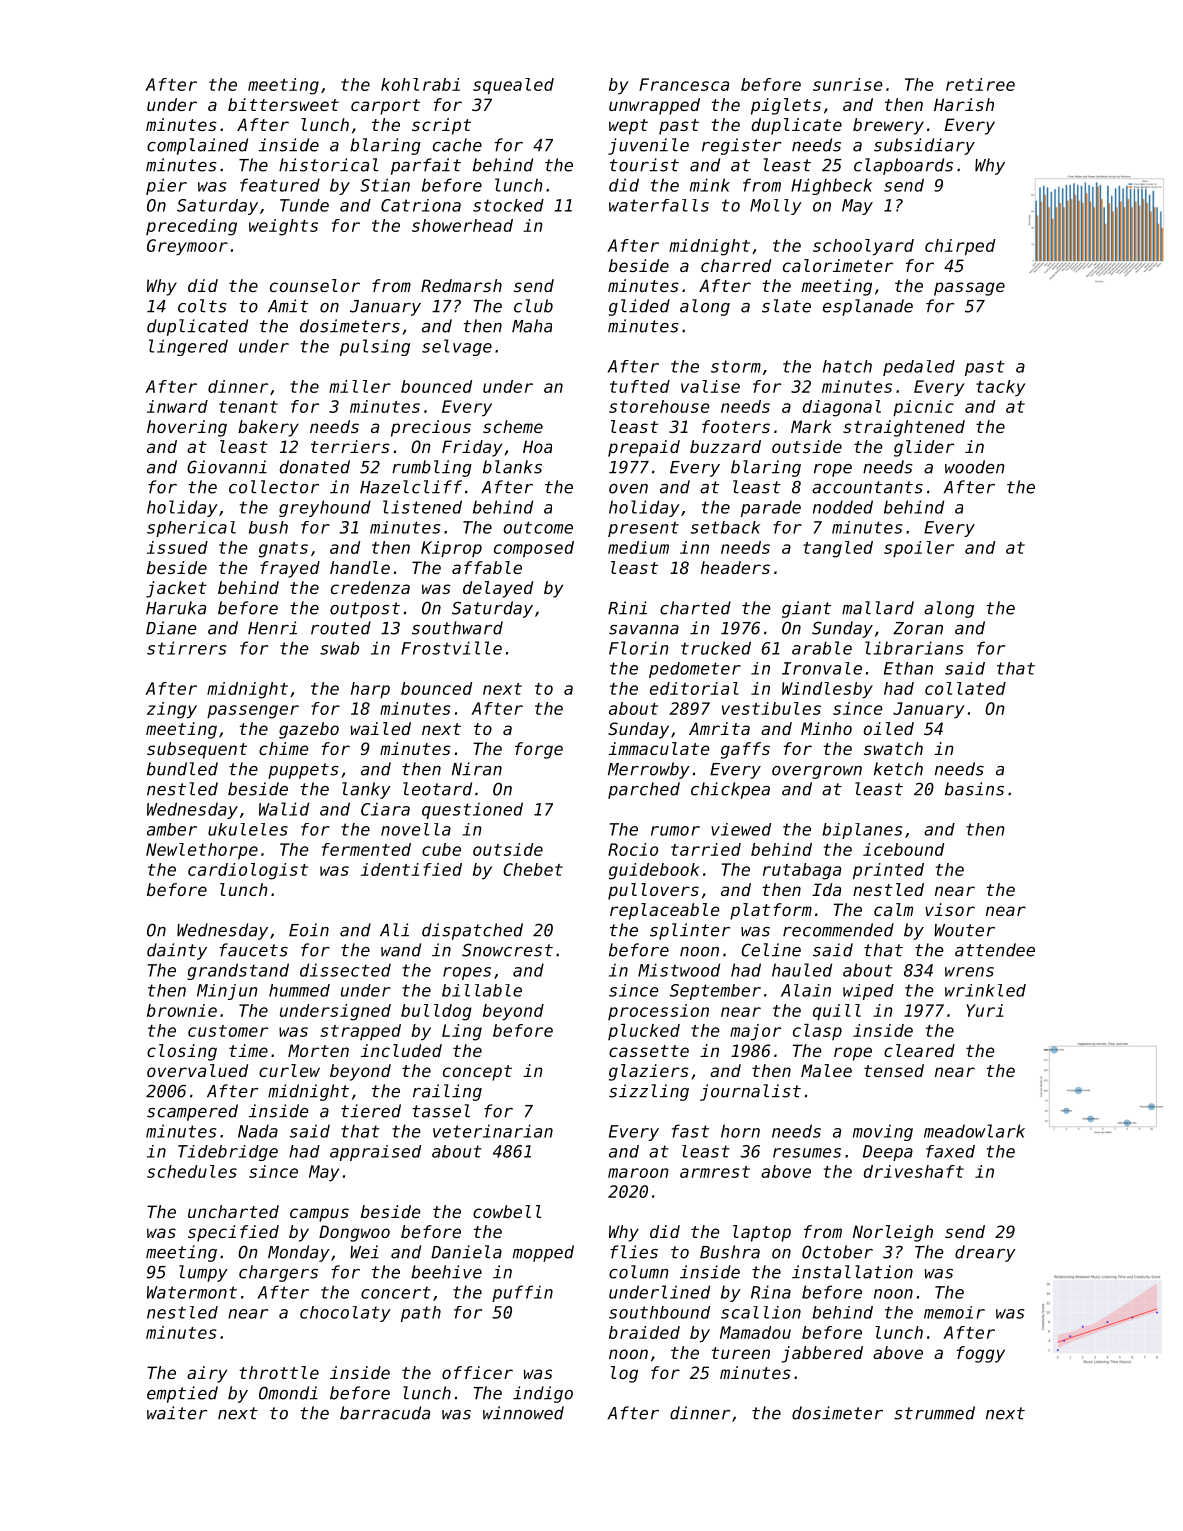 The height and width of the screenshot is (1531, 1183). Describe the element at coordinates (960, 247) in the screenshot. I see `chirped` at that location.
